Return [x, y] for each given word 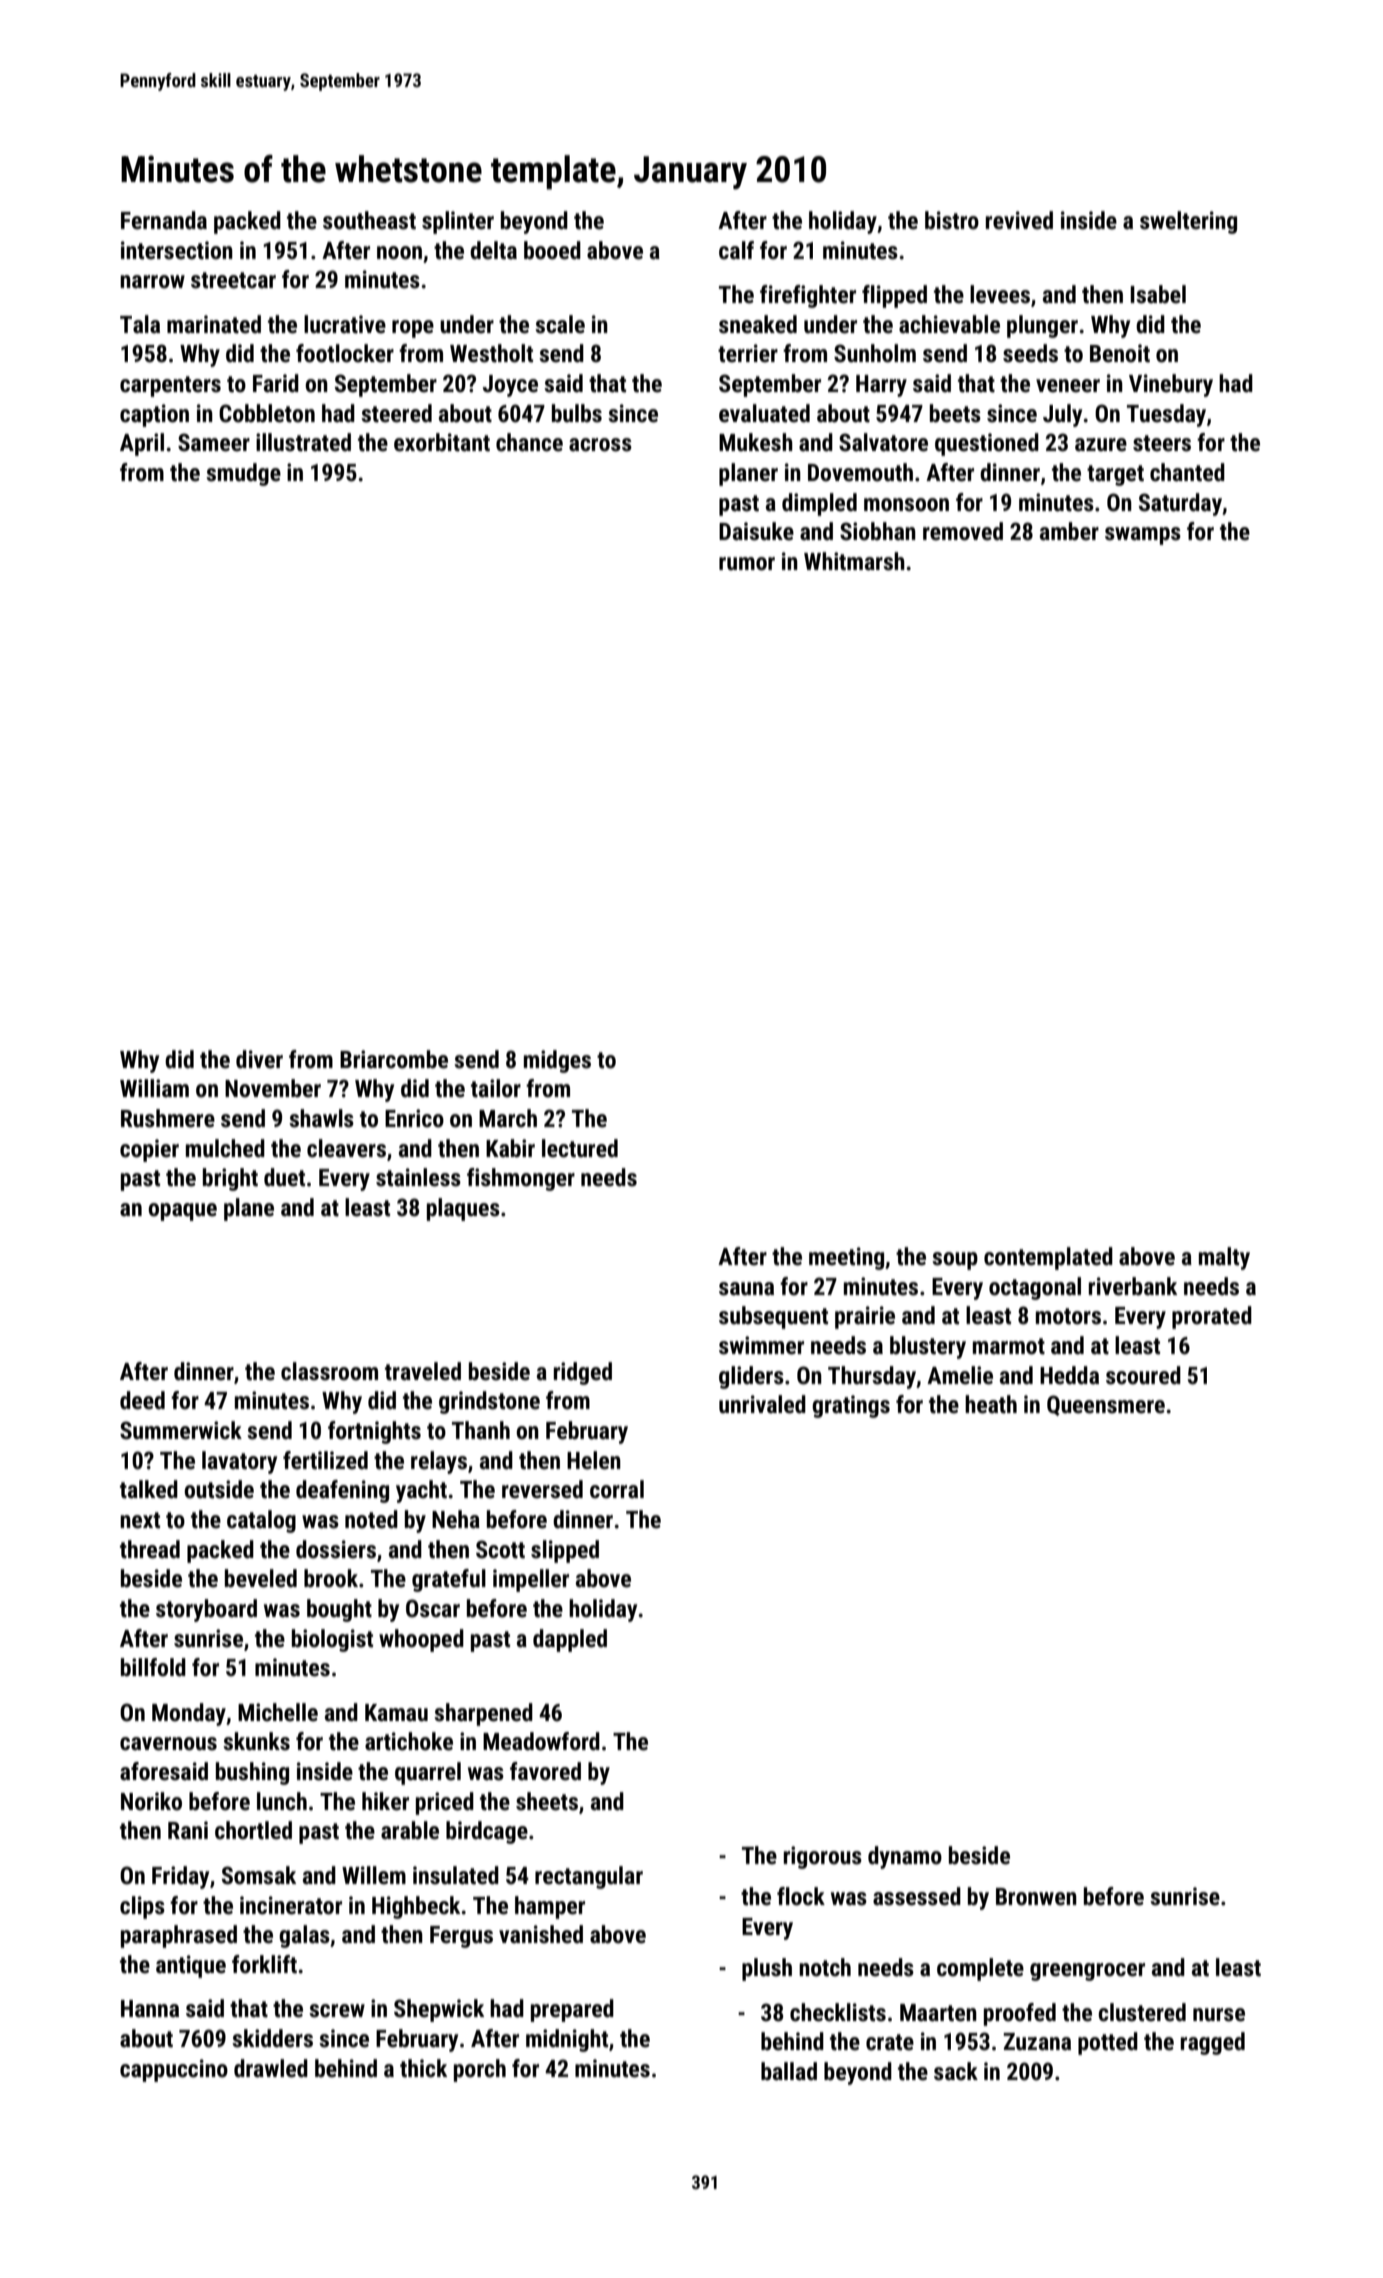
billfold [153, 1667]
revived [1019, 220]
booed [552, 250]
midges [557, 1061]
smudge [243, 474]
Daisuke [756, 531]
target [1115, 475]
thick [423, 2068]
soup [955, 1261]
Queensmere [1106, 1405]
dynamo [905, 1857]
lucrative [345, 324]
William [154, 1088]
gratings [851, 1406]
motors [1068, 1316]
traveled [423, 1371]
